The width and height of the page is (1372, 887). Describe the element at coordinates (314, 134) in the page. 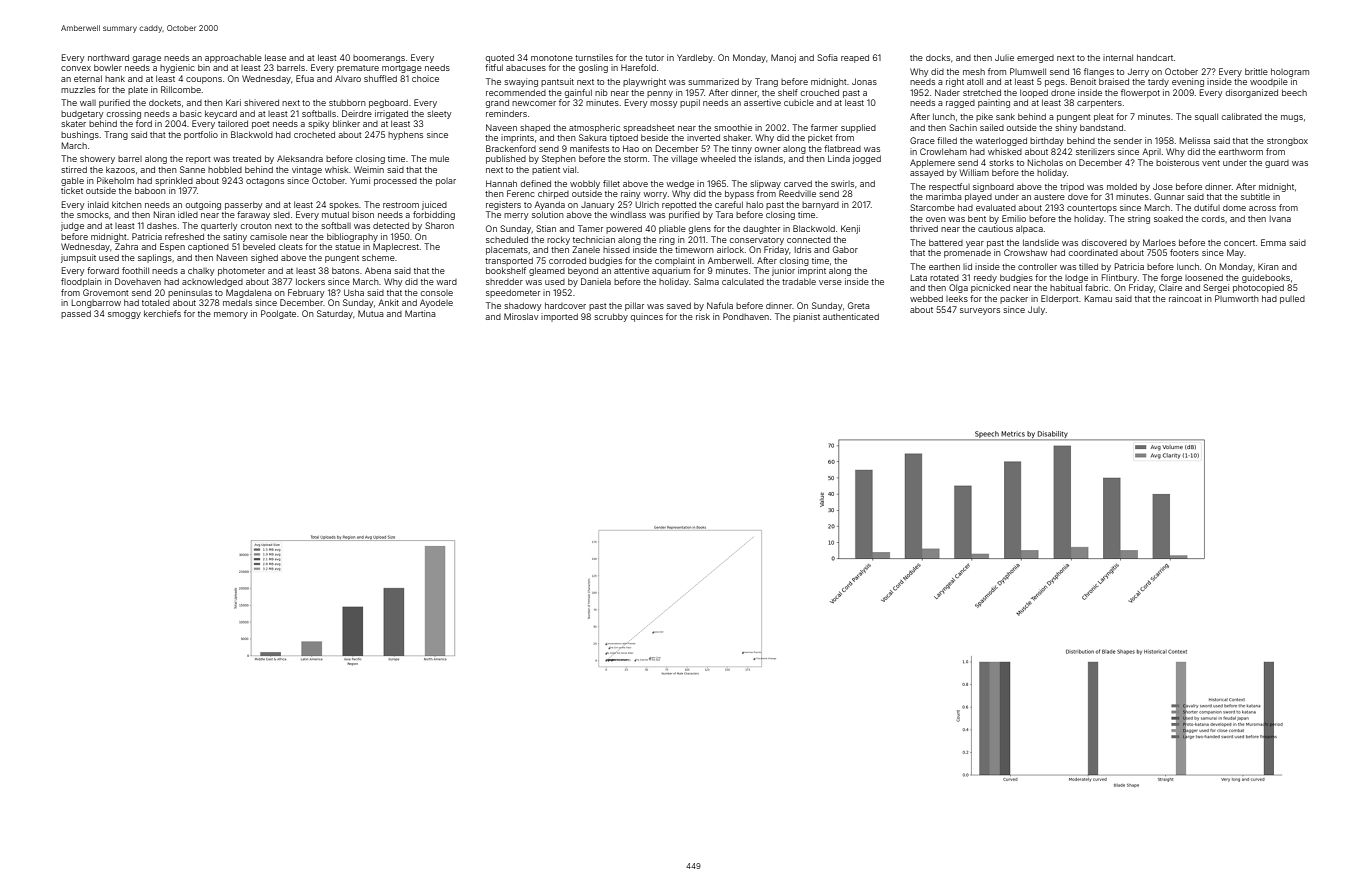

I see `crocheted` at that location.
